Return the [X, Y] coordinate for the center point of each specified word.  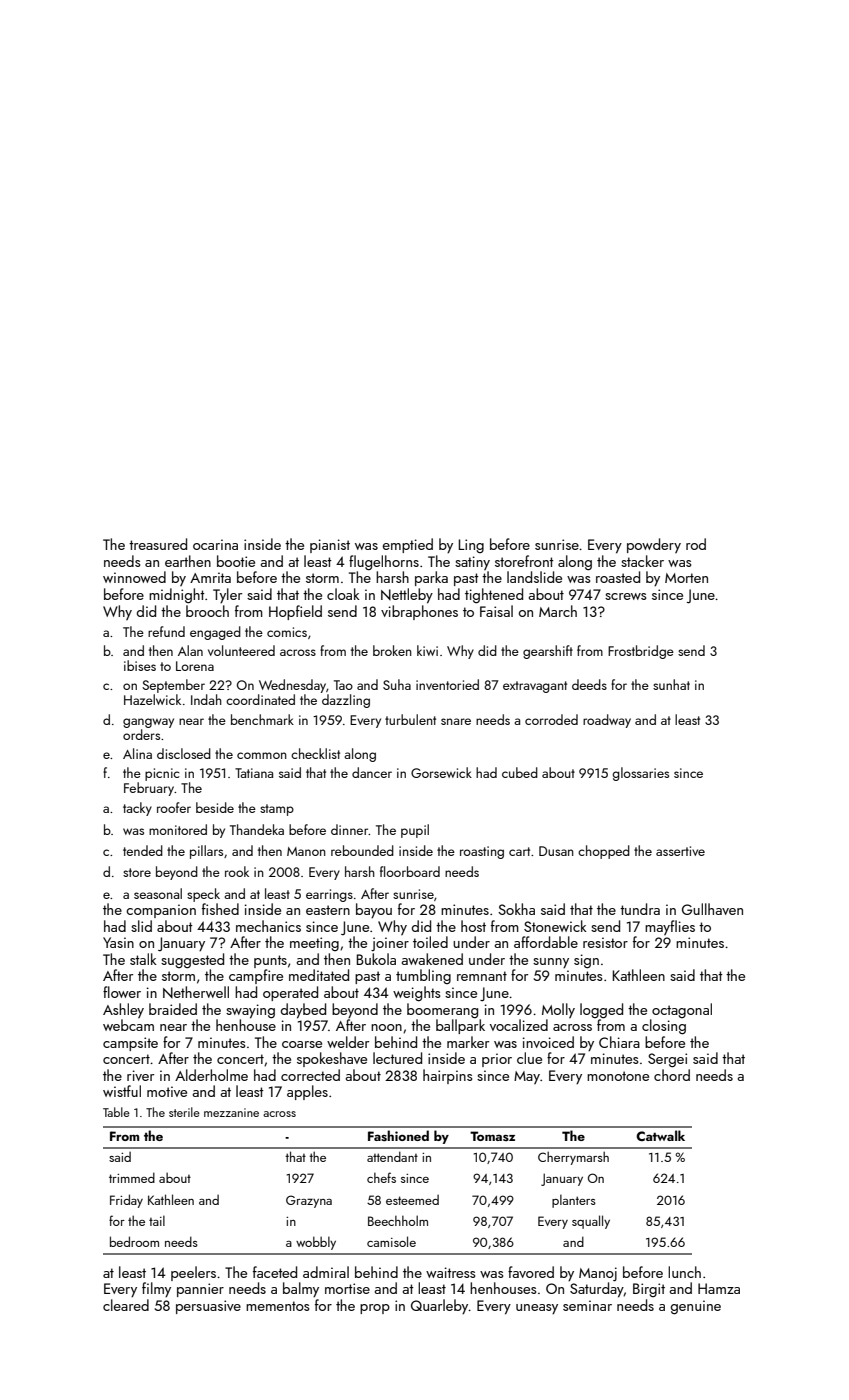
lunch [684, 1272]
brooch [207, 611]
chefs [381, 1177]
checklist [315, 753]
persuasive [208, 1307]
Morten [686, 578]
